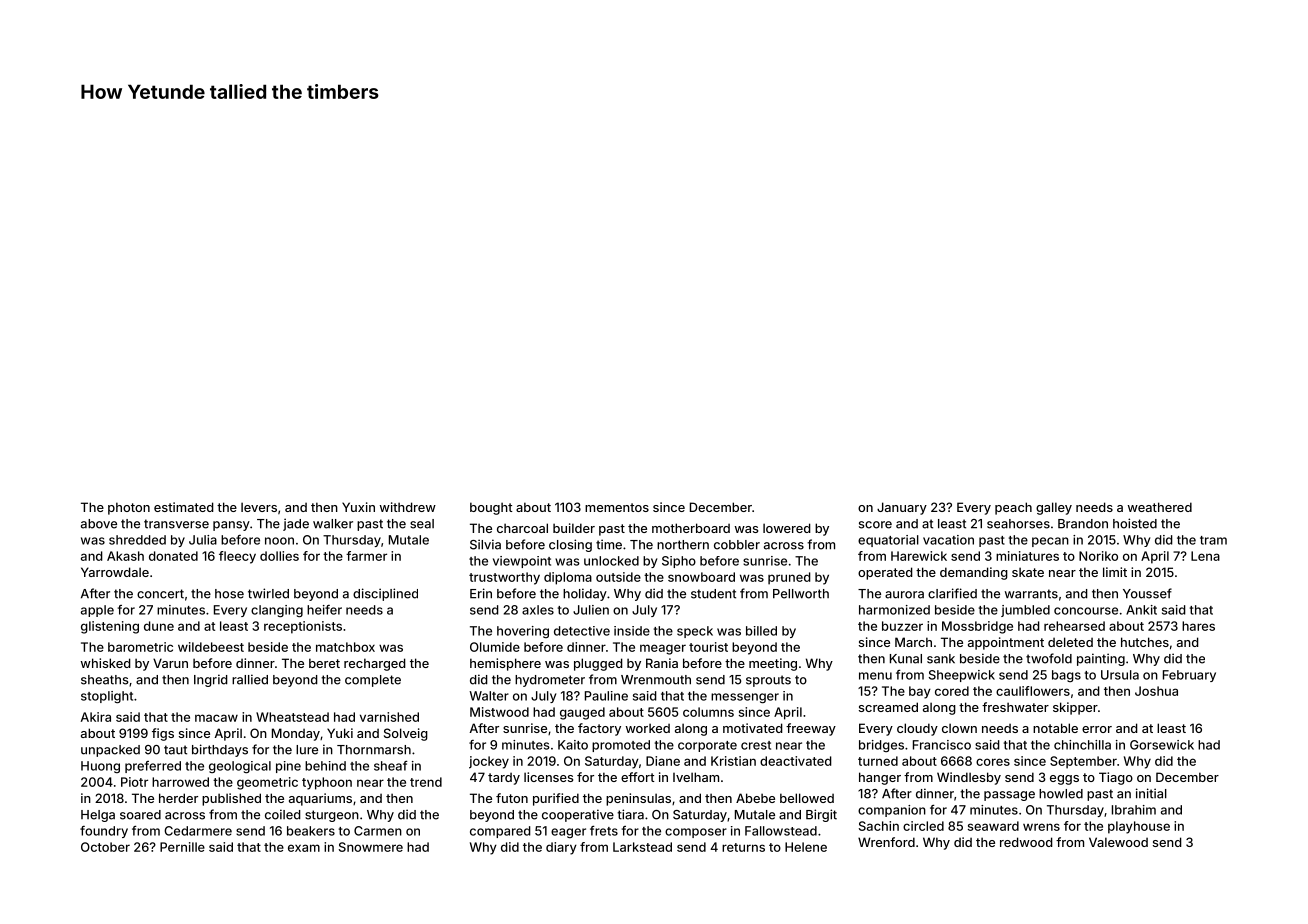 Image resolution: width=1308 pixels, height=924 pixels. What do you see at coordinates (105, 680) in the screenshot?
I see `sheaths` at bounding box center [105, 680].
